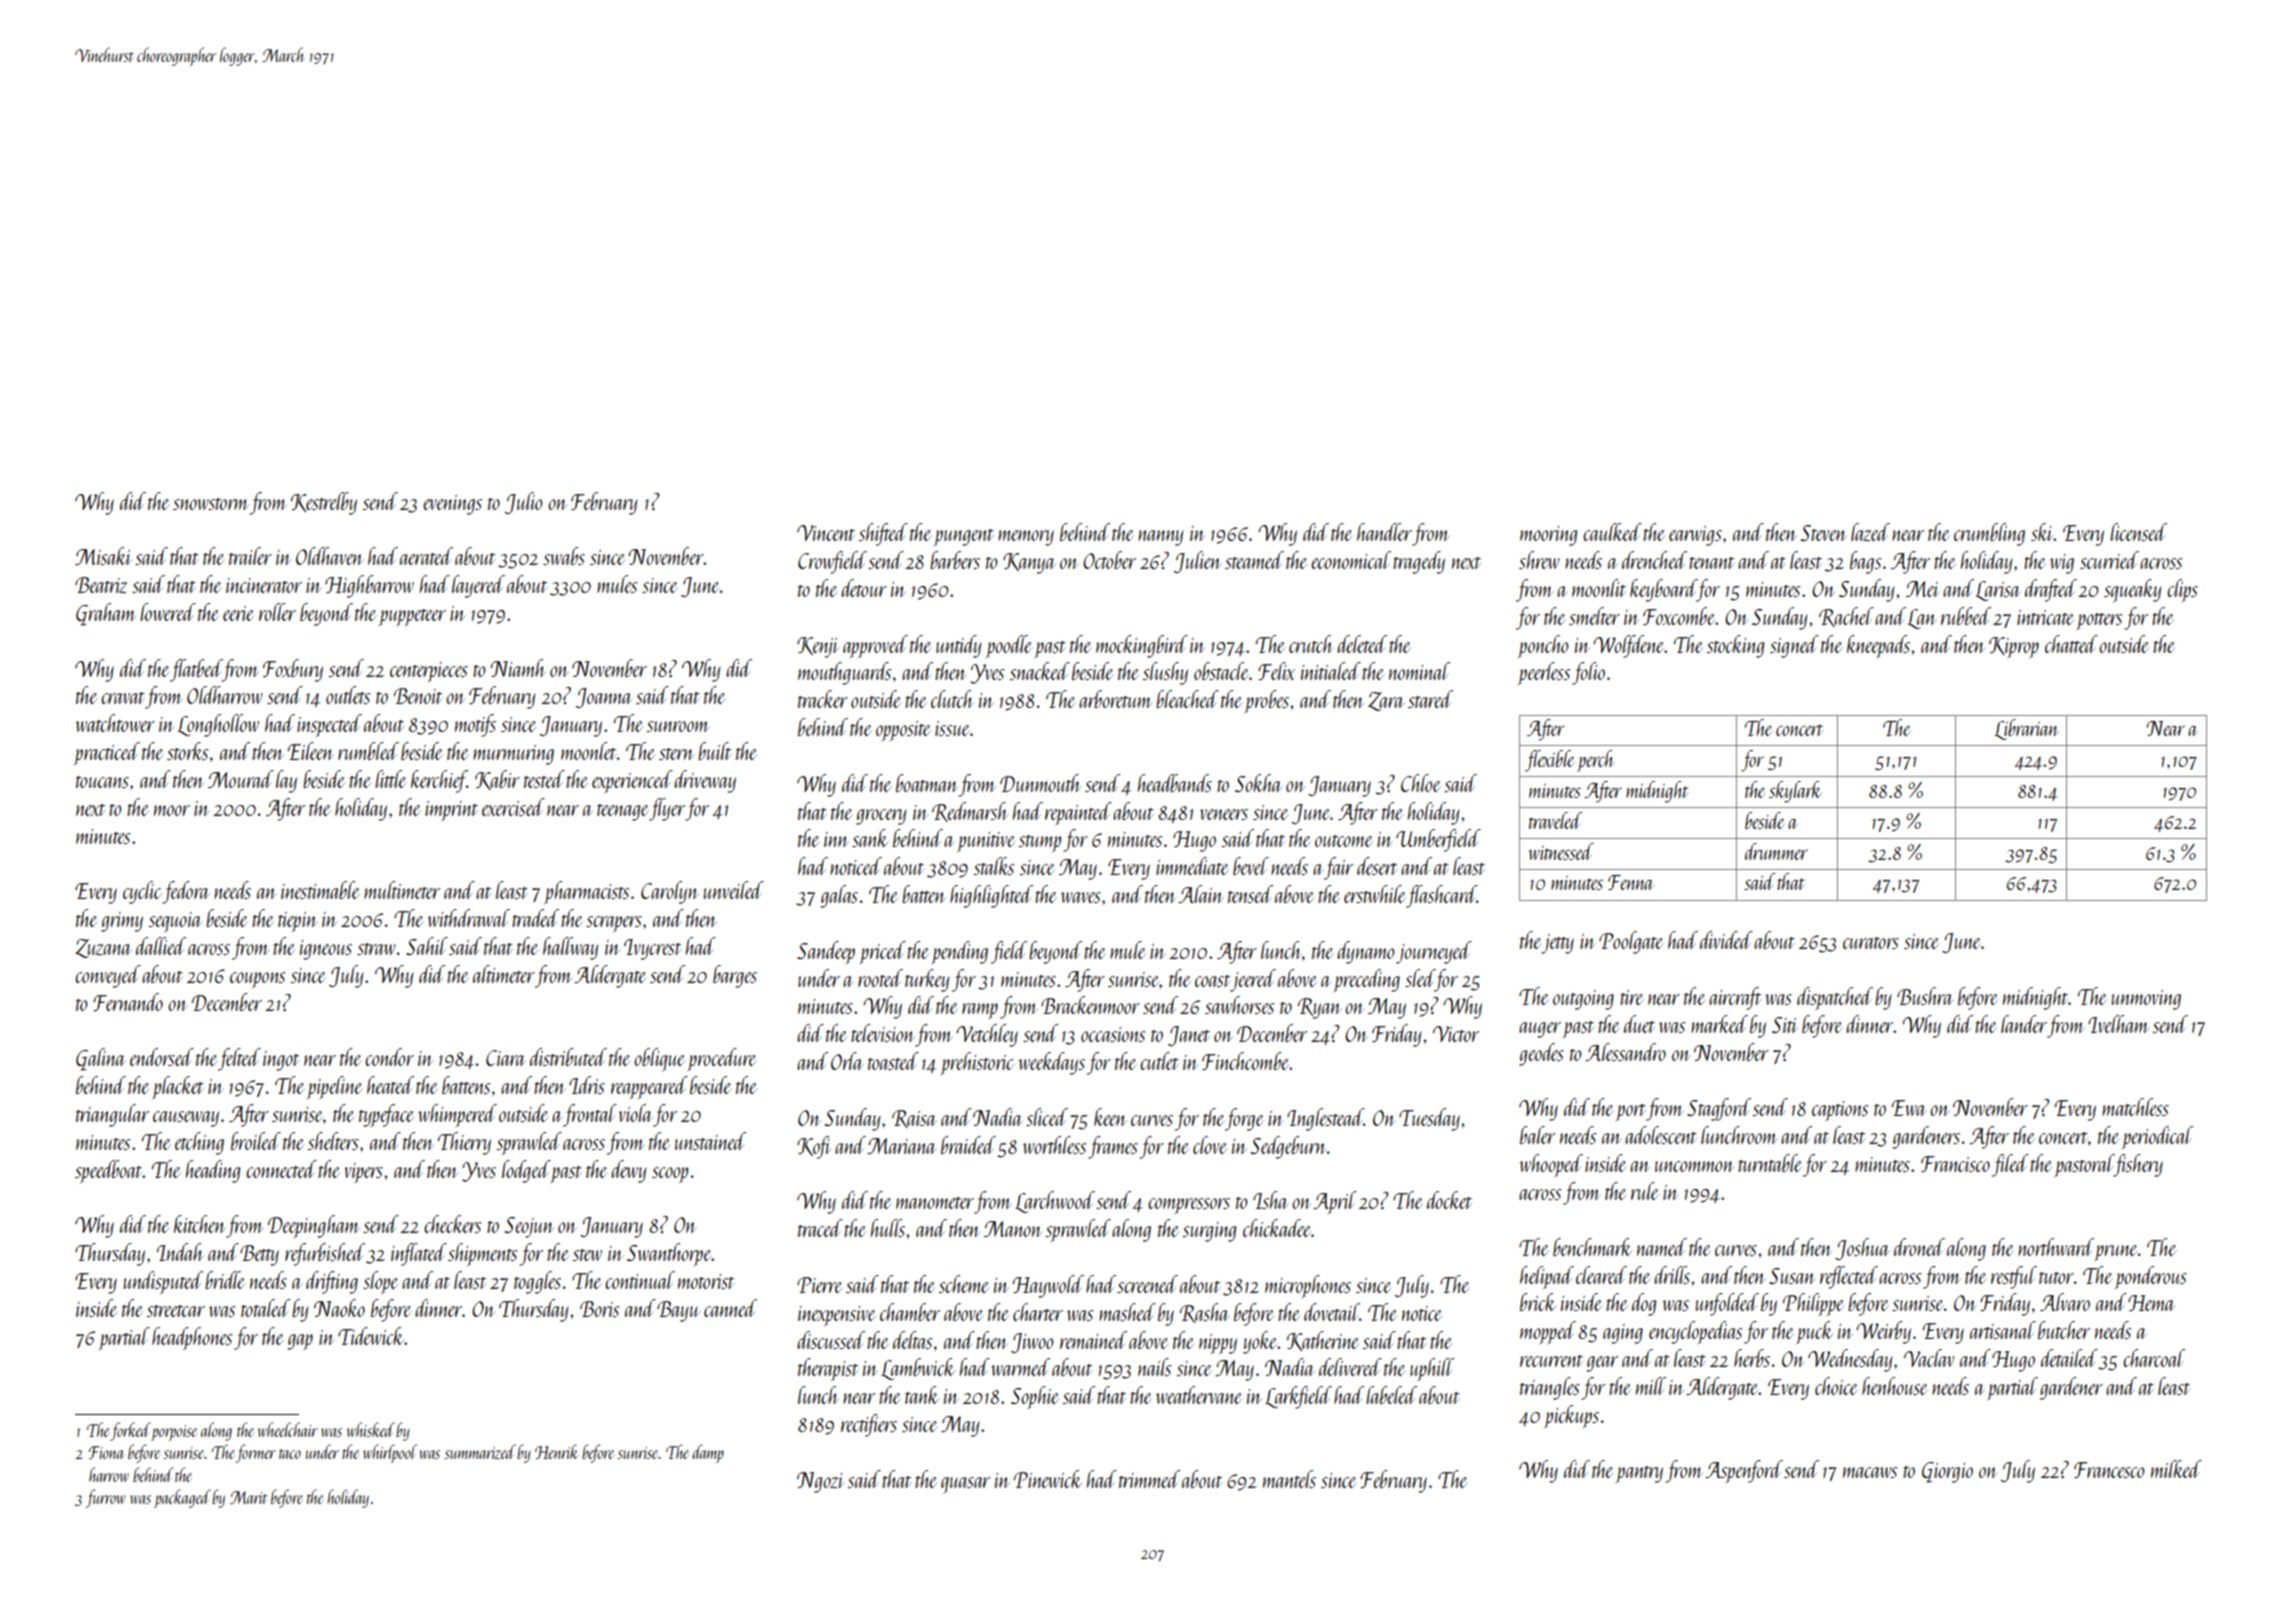 Image resolution: width=2282 pixels, height=1614 pixels. I want to click on Ngozi, so click(820, 1482).
